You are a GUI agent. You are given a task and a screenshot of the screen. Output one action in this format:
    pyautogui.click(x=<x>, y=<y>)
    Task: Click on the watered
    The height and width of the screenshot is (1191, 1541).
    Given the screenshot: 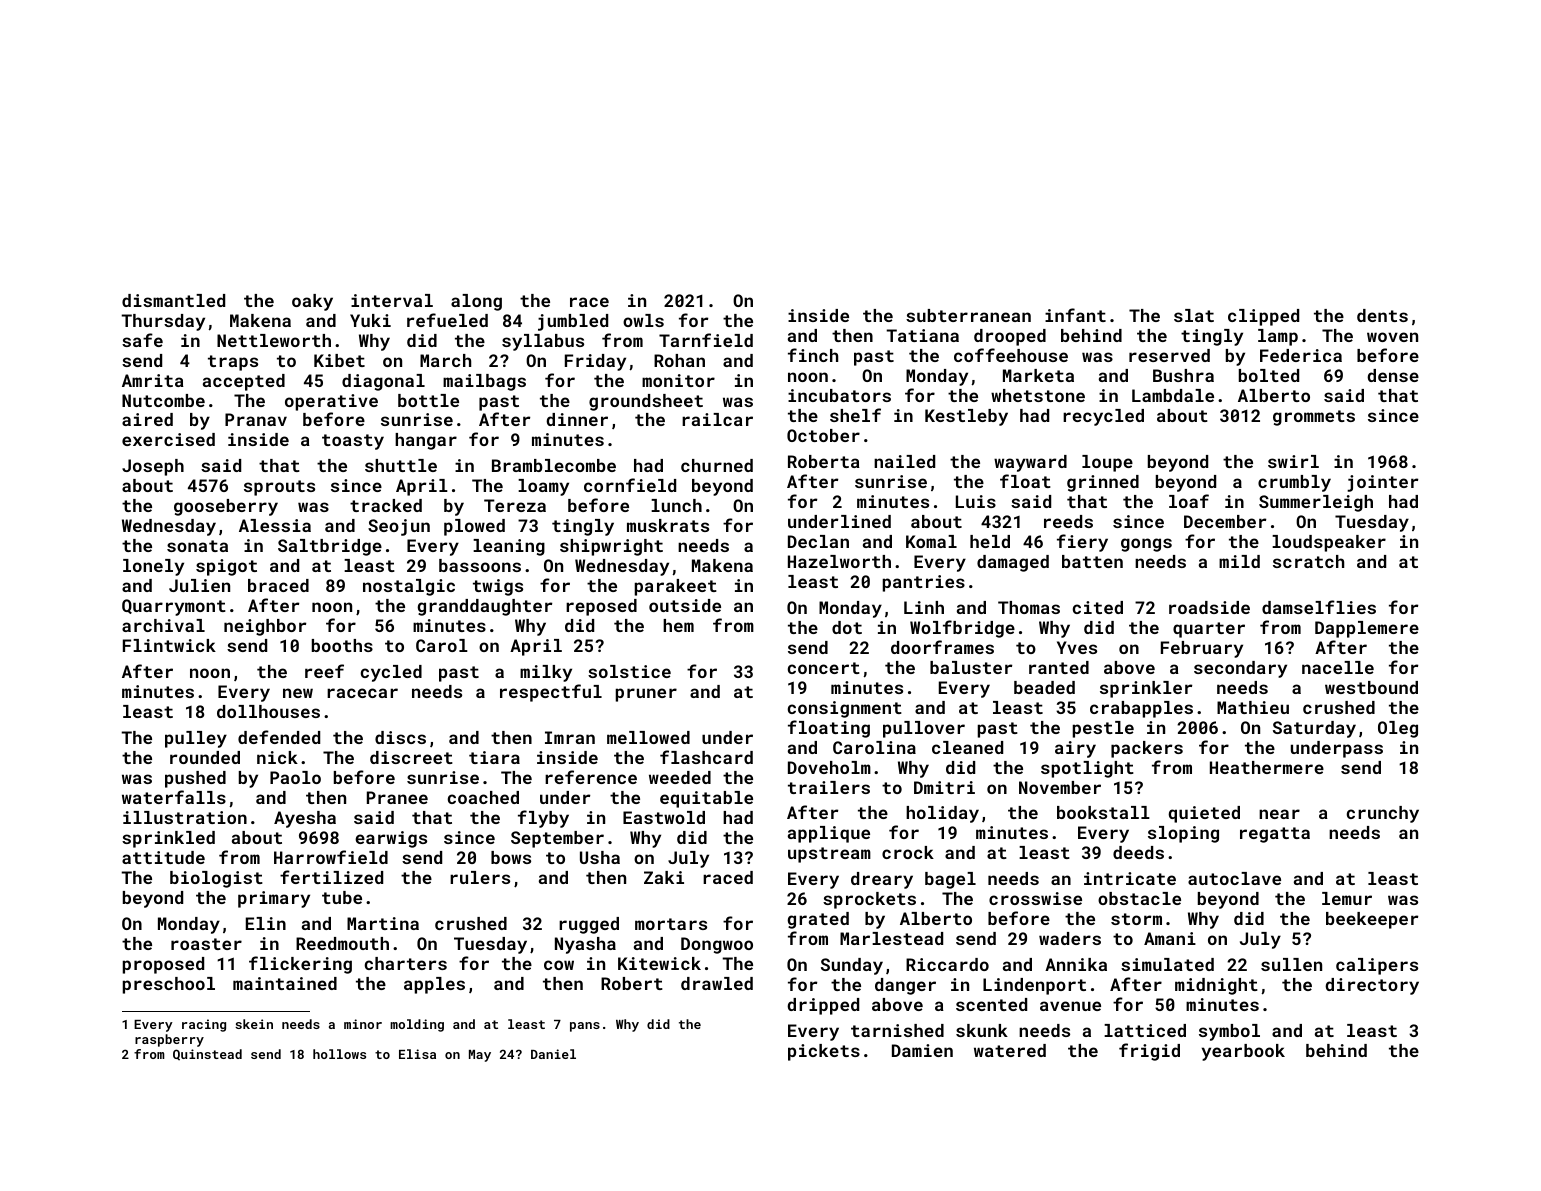 What is the action you would take?
    pyautogui.click(x=1010, y=1050)
